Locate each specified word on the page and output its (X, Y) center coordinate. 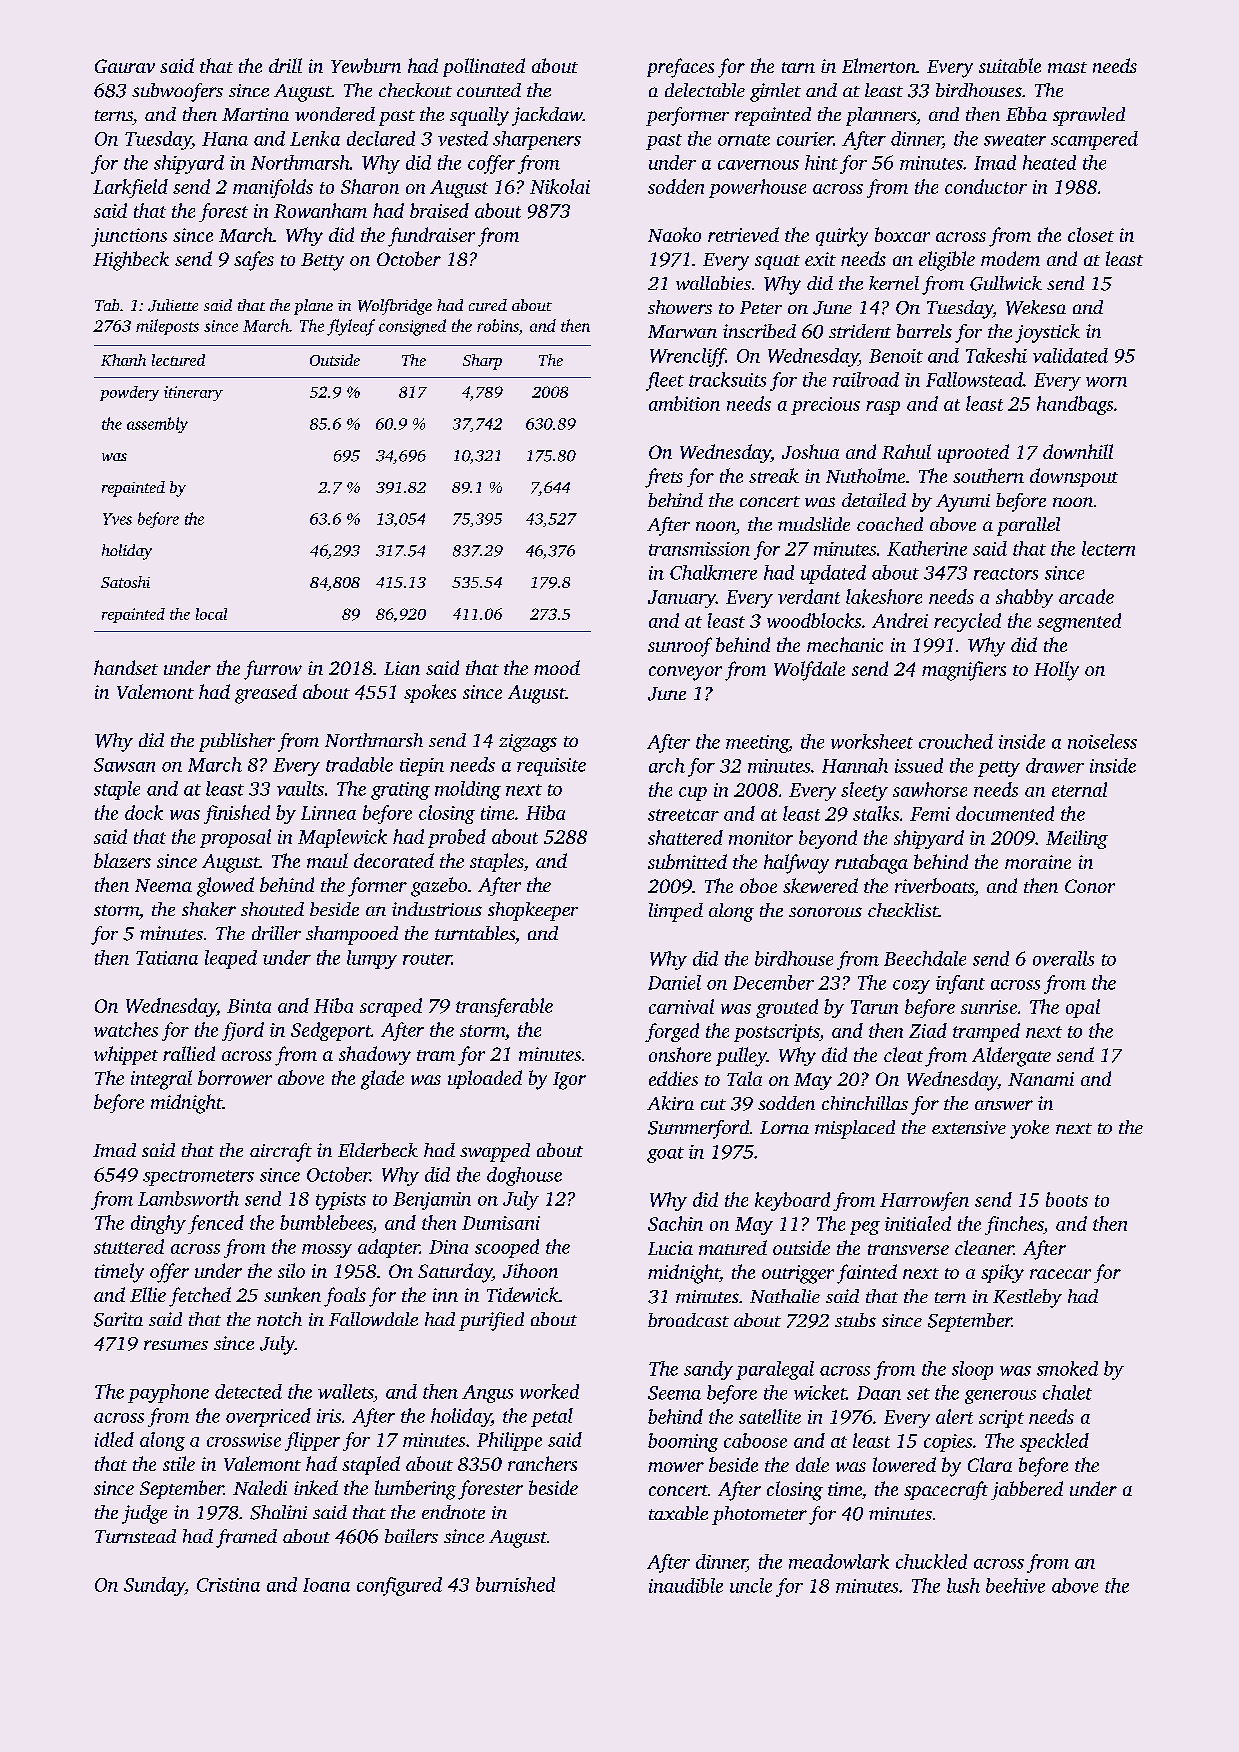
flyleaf (351, 327)
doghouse (524, 1176)
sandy (708, 1370)
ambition (684, 403)
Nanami (1041, 1079)
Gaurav (125, 66)
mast (1067, 67)
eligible (947, 261)
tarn (798, 67)
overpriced (268, 1417)
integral (161, 1080)
